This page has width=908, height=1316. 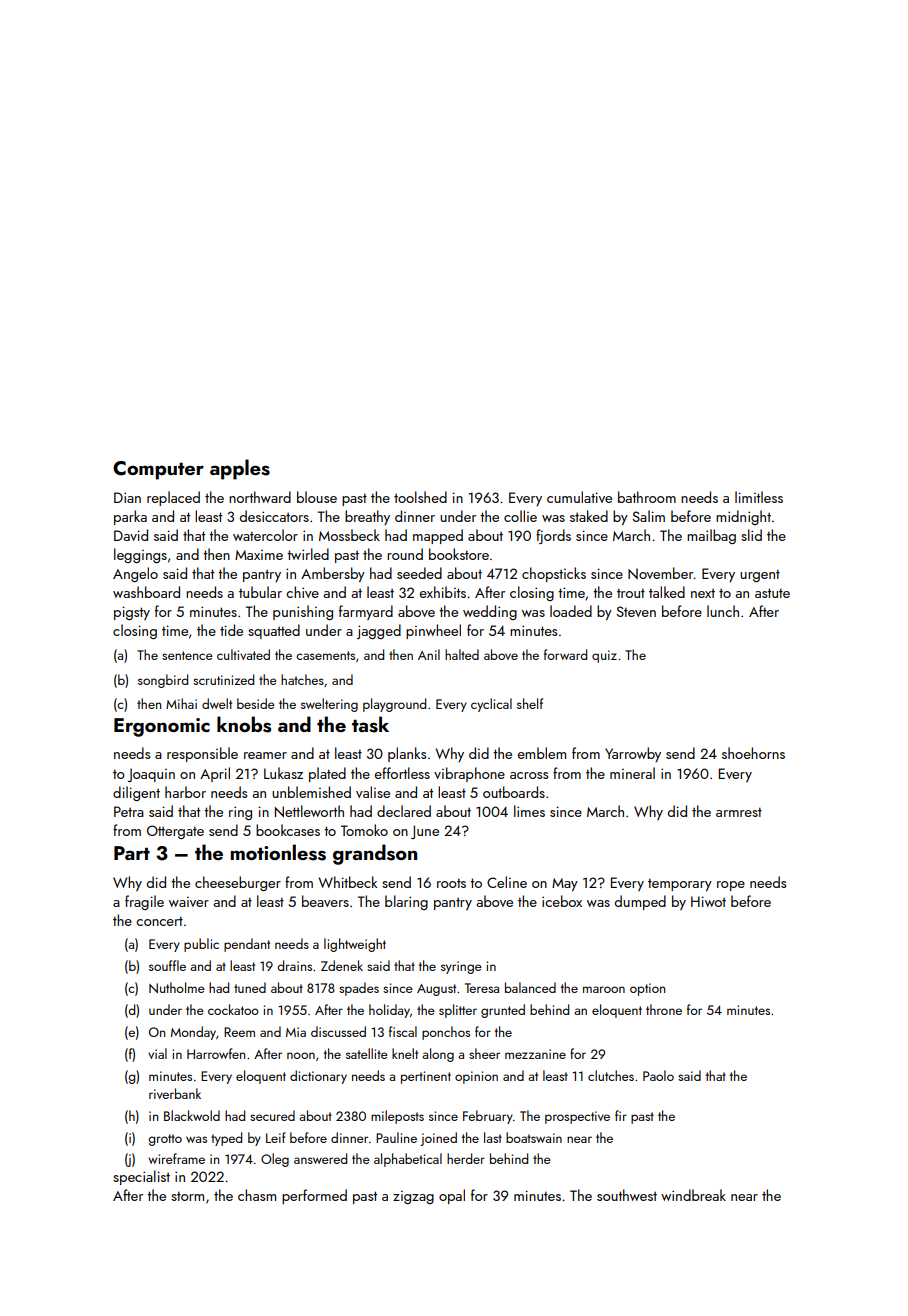 I want to click on Teresa, so click(x=482, y=988).
